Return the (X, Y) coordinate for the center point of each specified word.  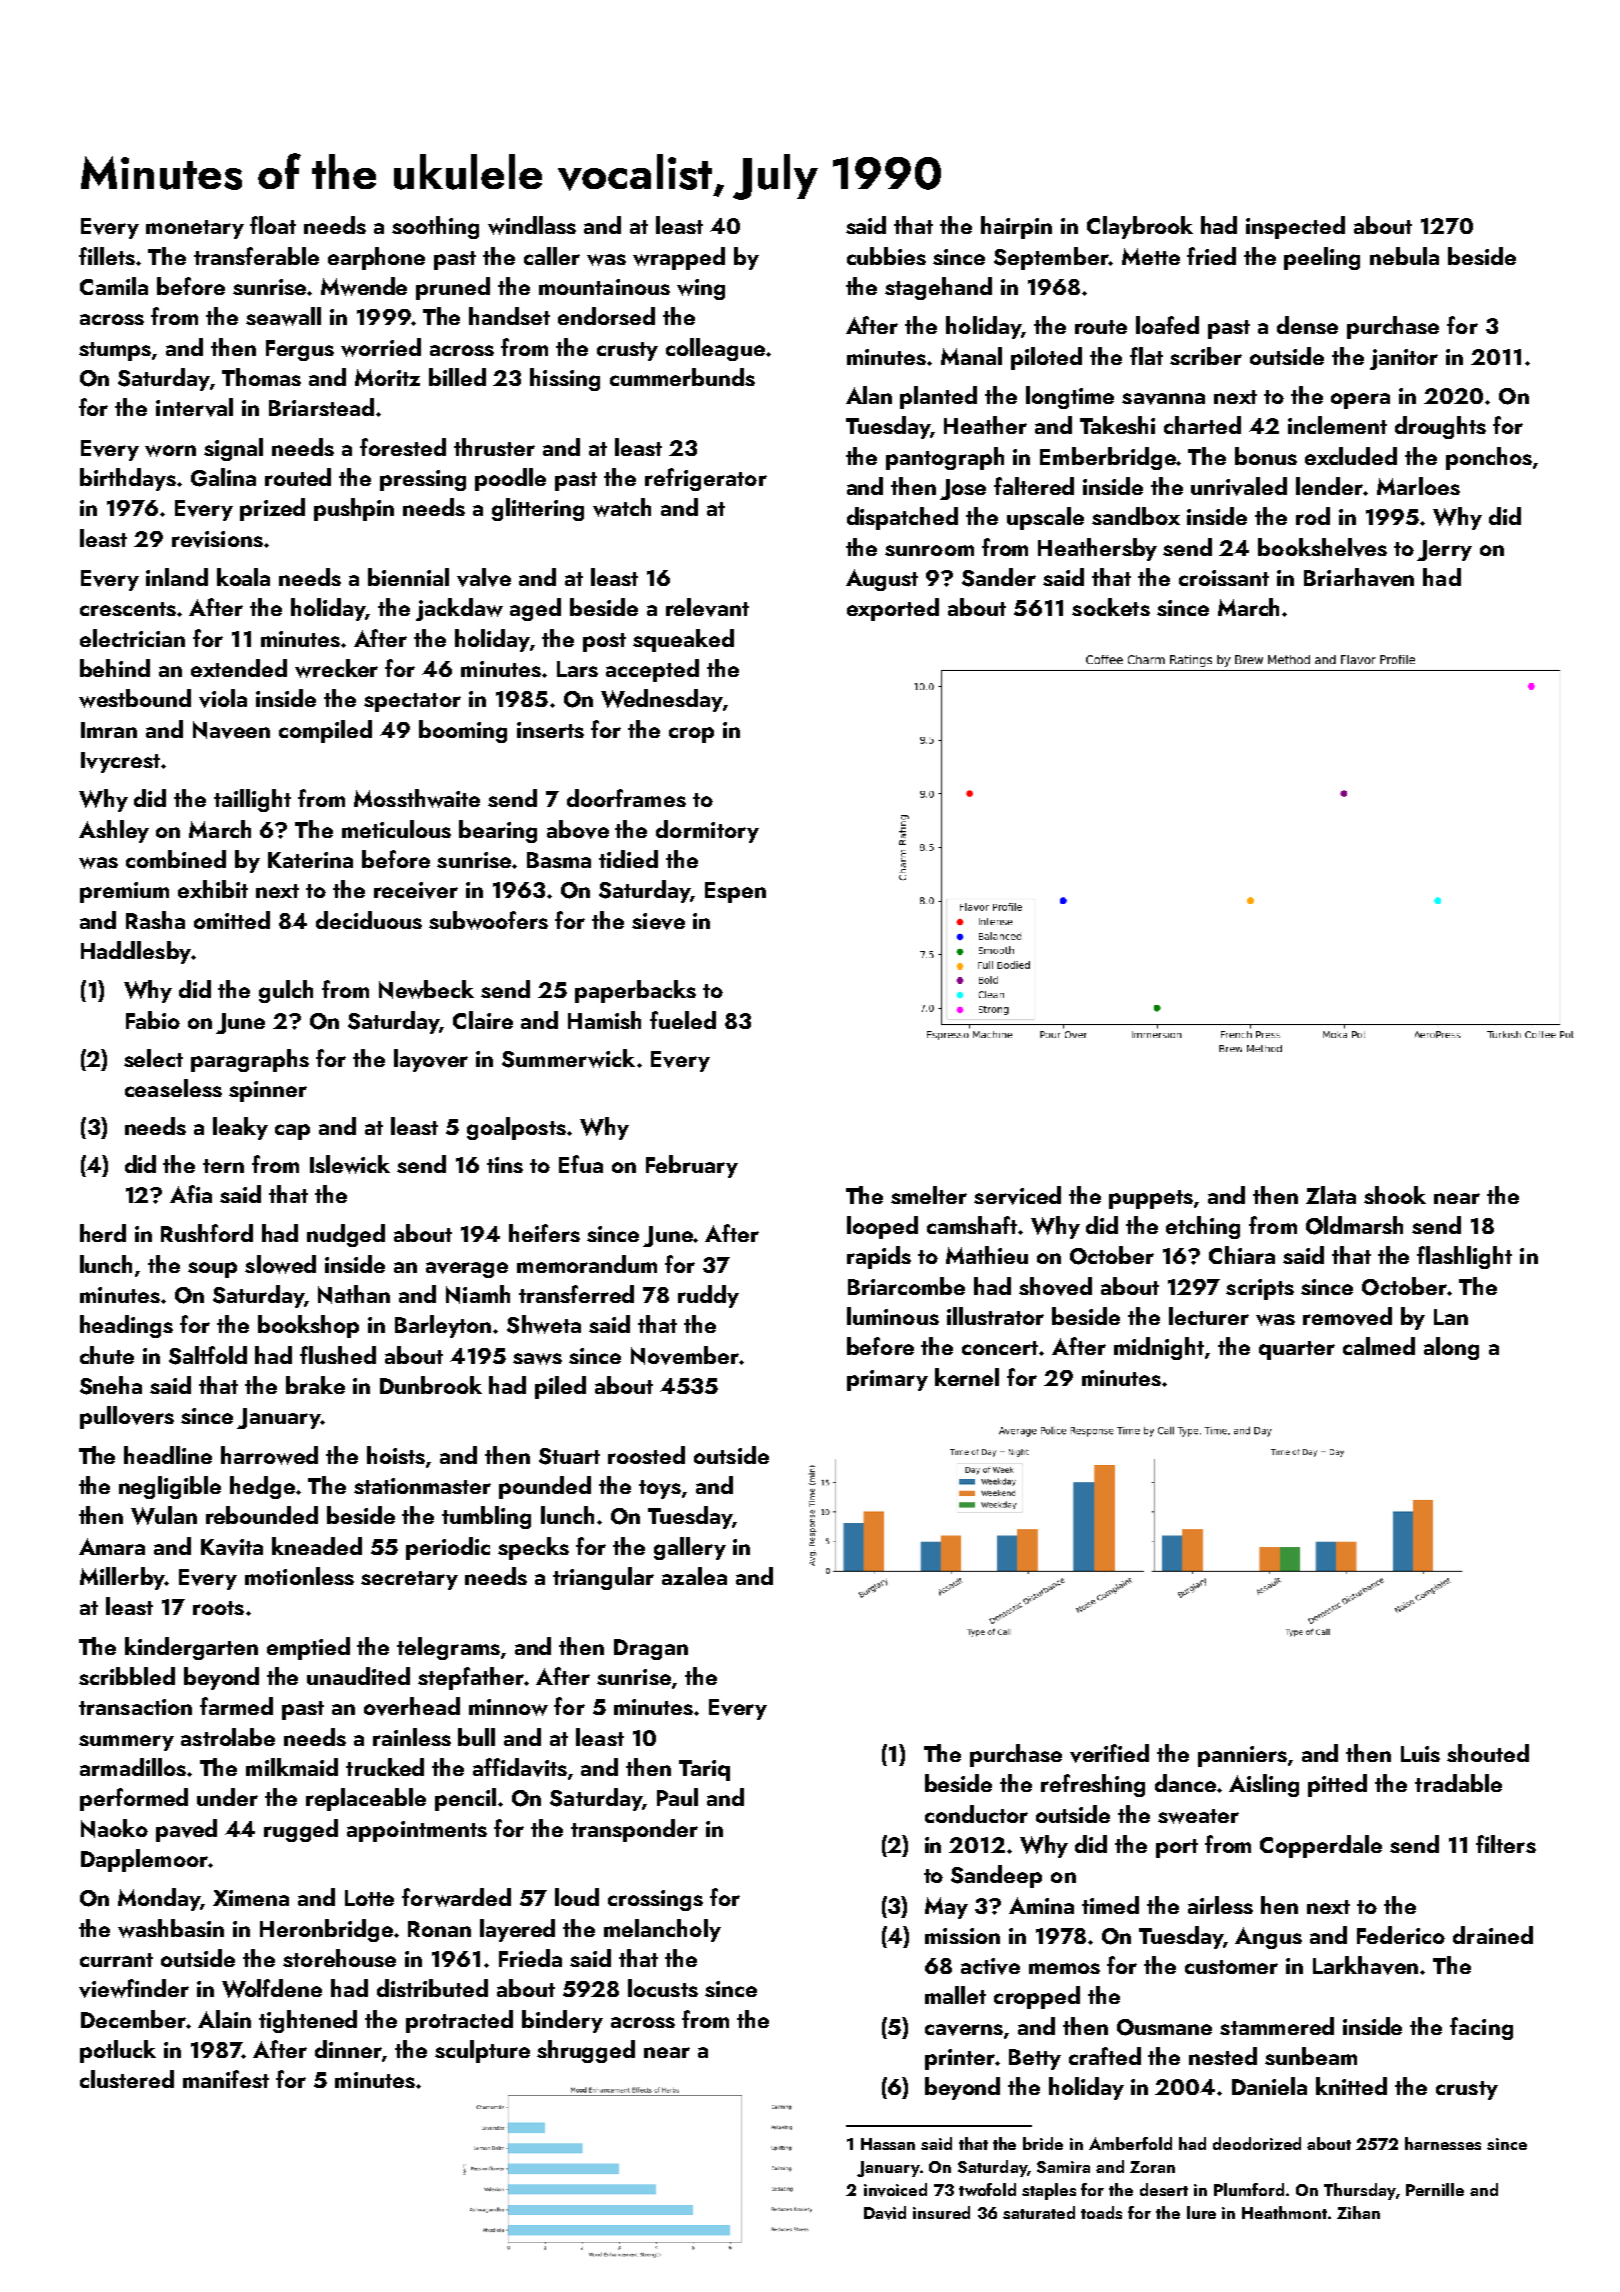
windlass (532, 225)
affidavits (520, 1767)
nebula (1404, 256)
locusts (663, 1988)
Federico (1401, 1935)
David (885, 2213)
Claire (483, 1020)
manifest (226, 2079)
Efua (581, 1164)
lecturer (1209, 1316)
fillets (107, 256)
